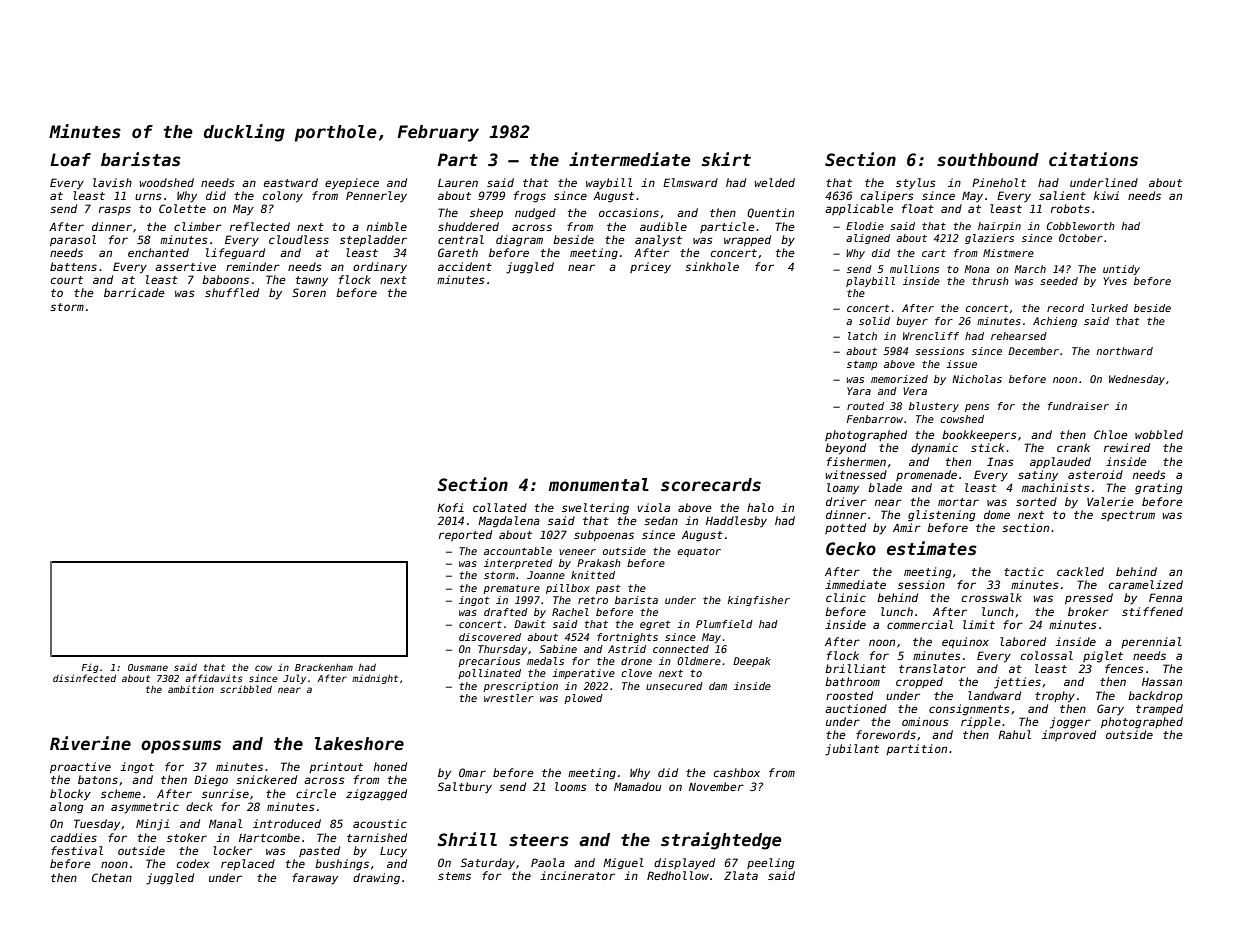 The image size is (1233, 952). Describe the element at coordinates (759, 601) in the screenshot. I see `kingfisher` at that location.
